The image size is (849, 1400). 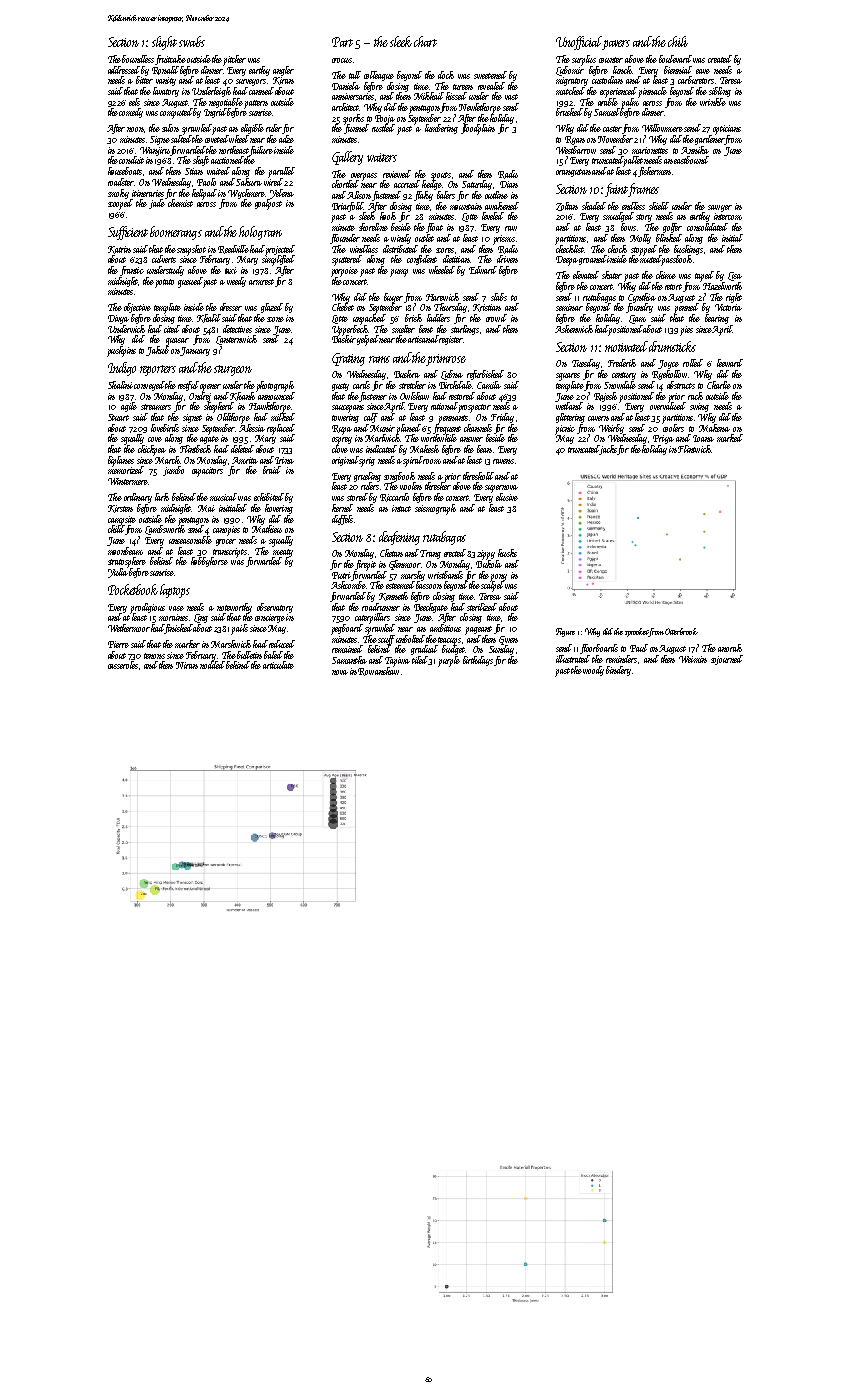 What do you see at coordinates (123, 665) in the document?
I see `casseroles` at bounding box center [123, 665].
